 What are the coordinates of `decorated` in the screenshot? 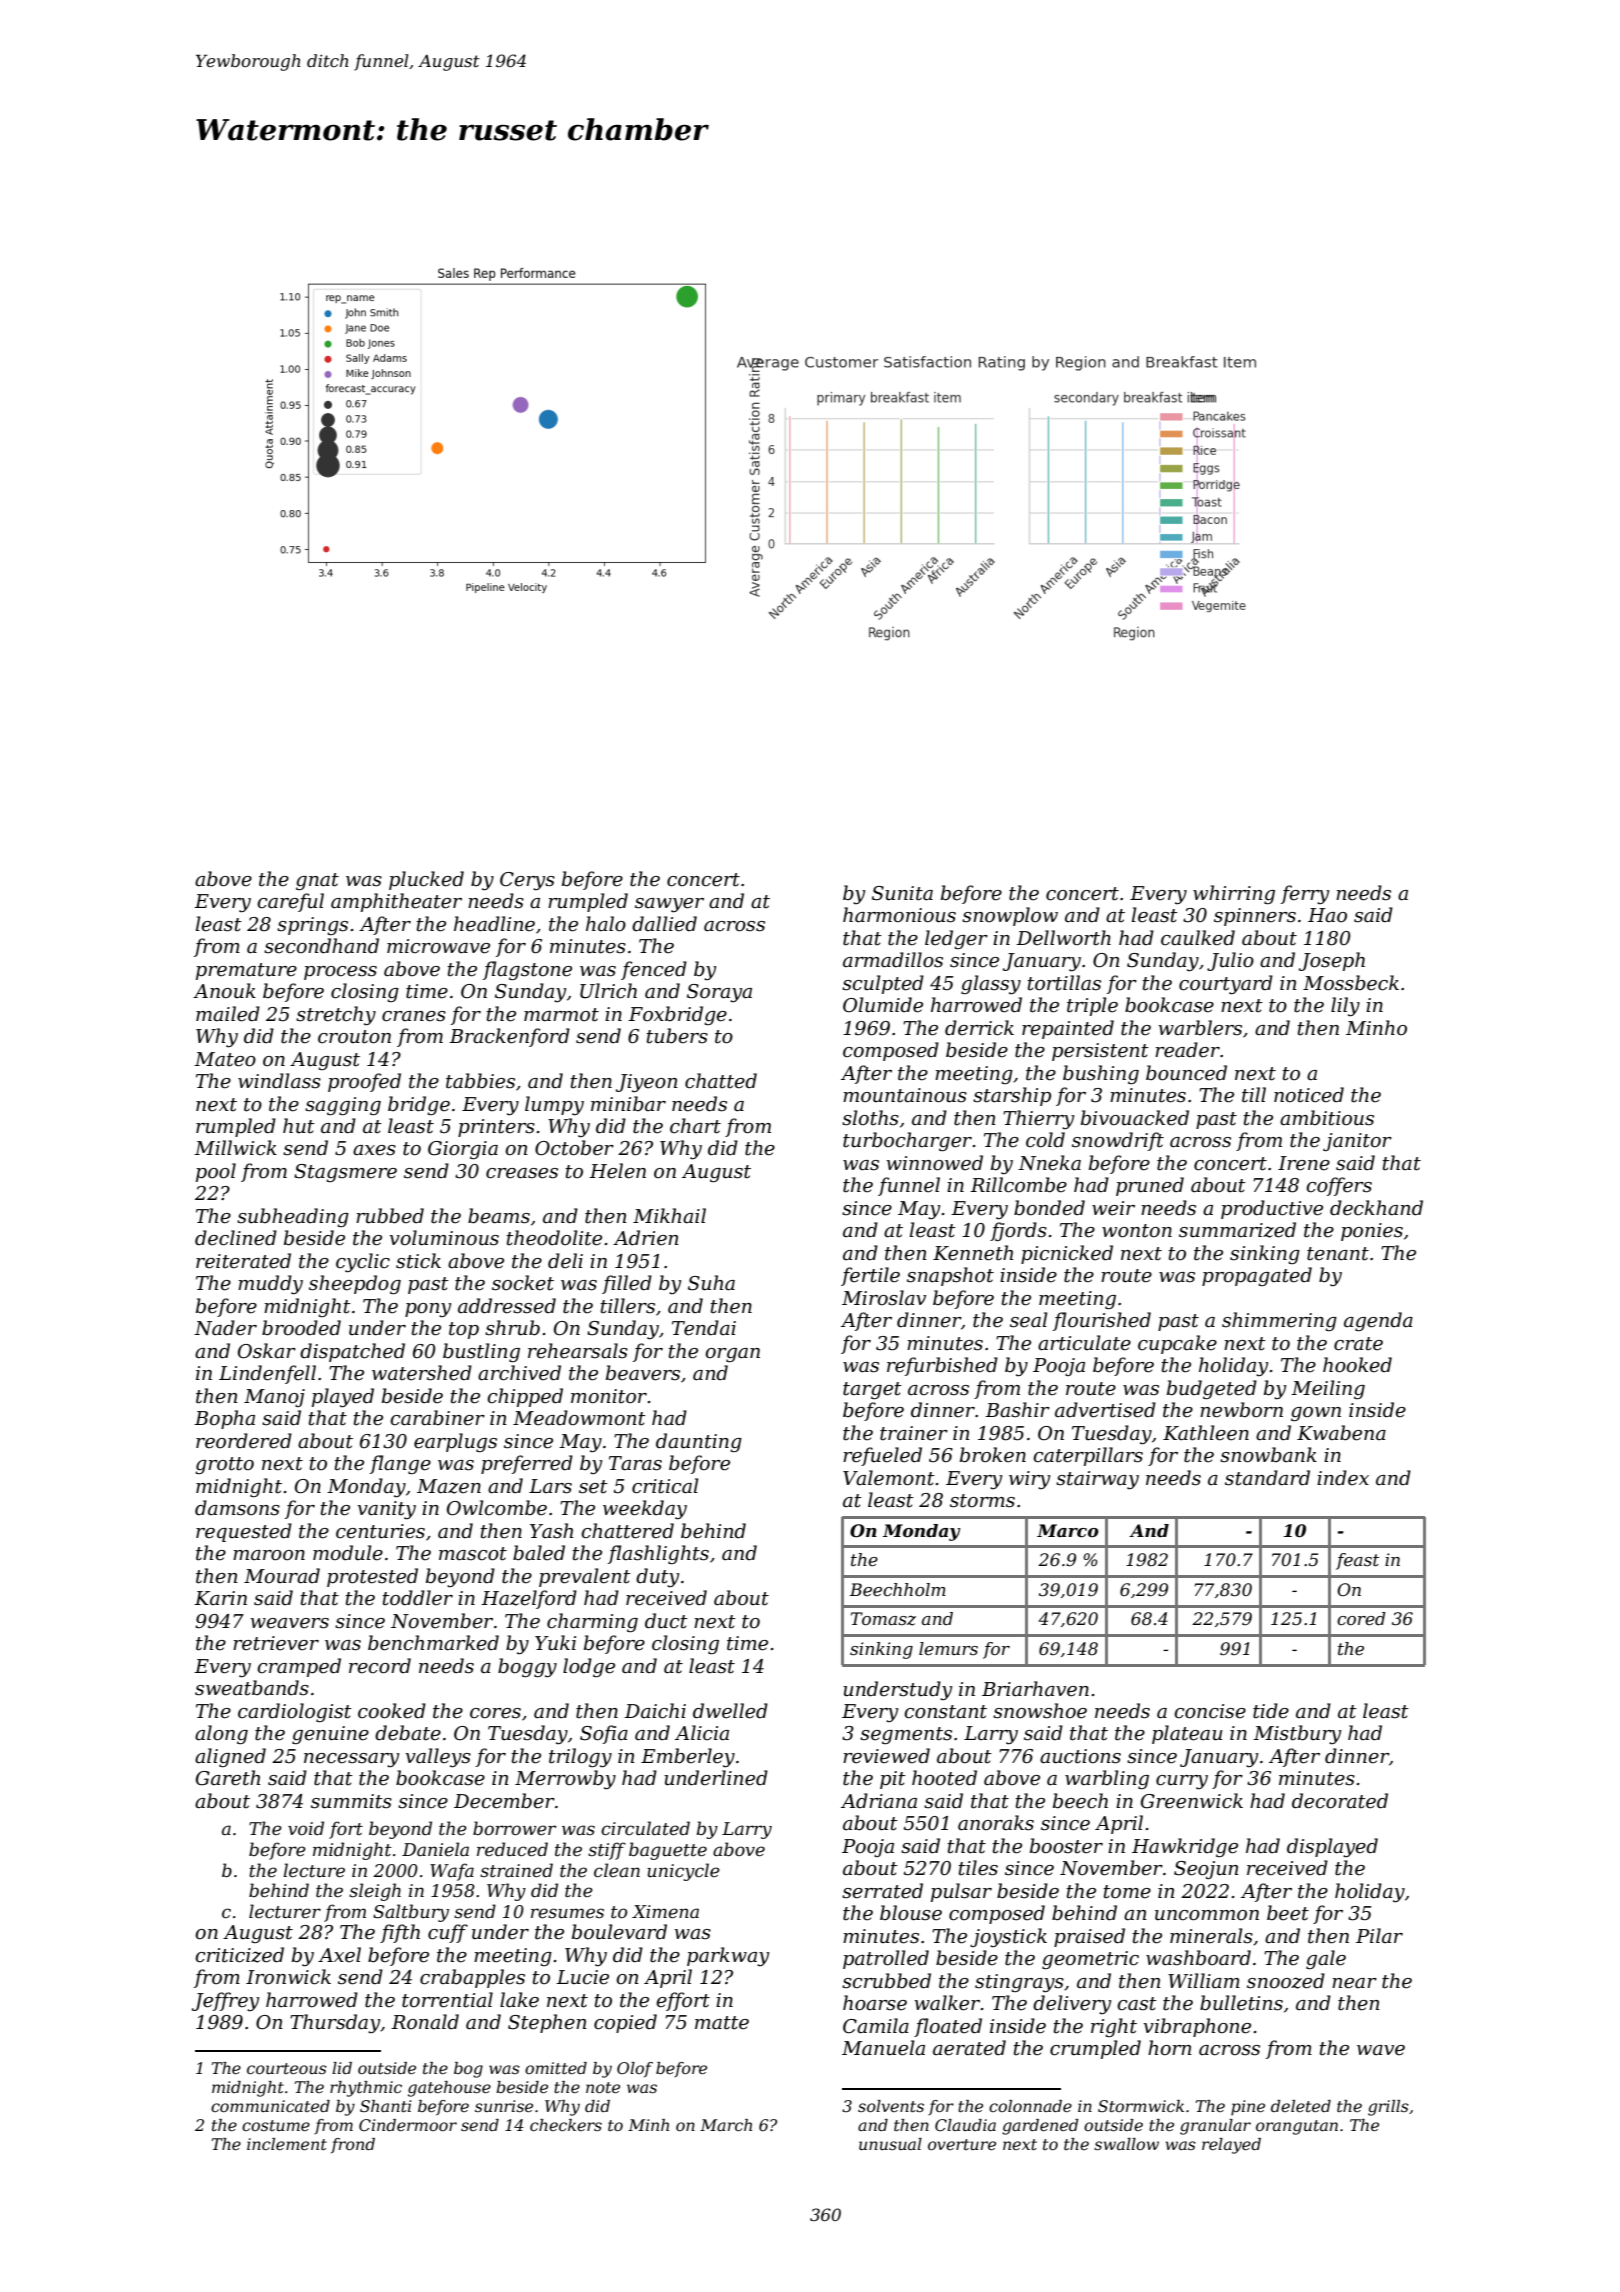 It's located at (1340, 1801).
